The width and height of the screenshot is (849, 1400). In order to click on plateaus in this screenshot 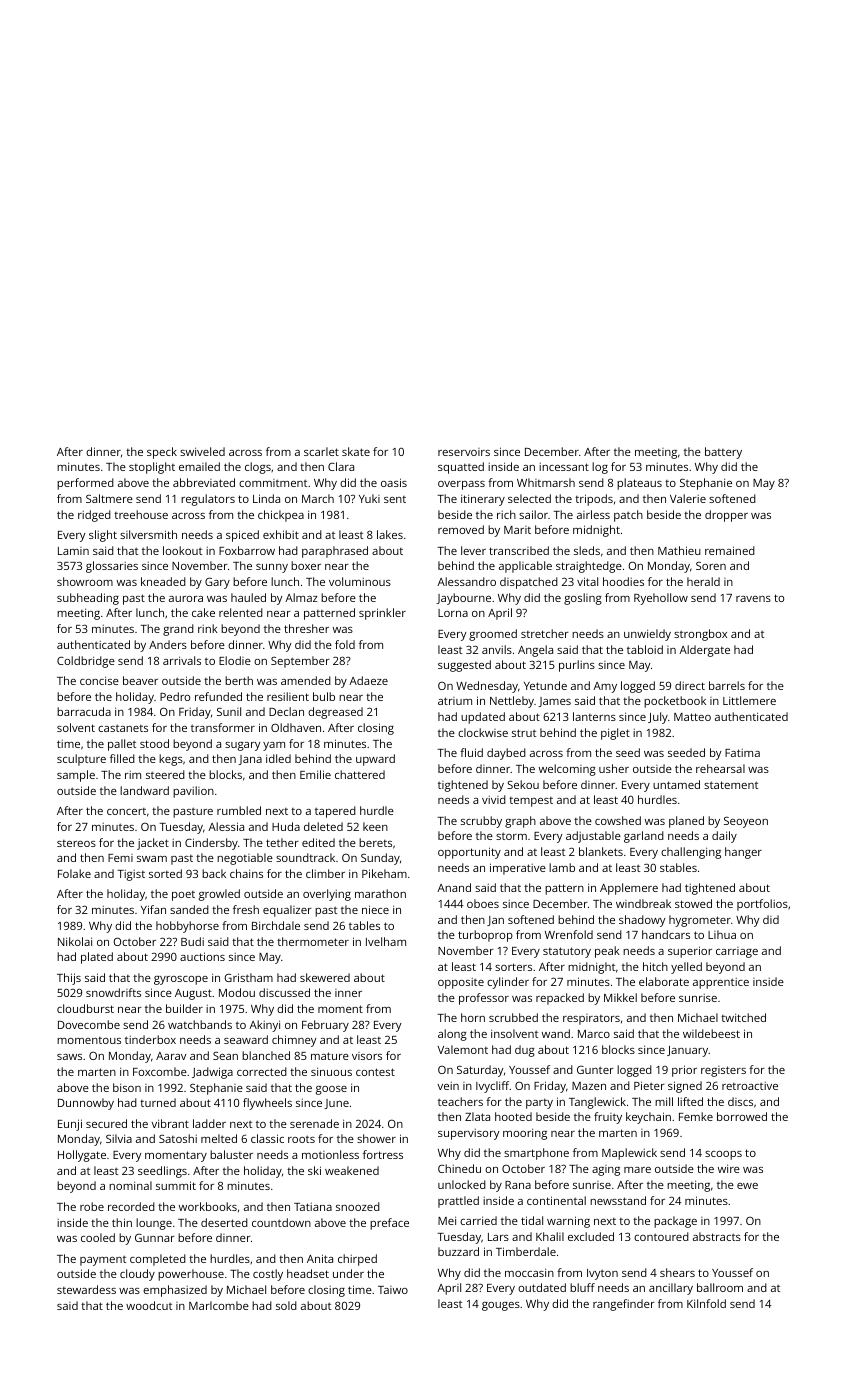, I will do `click(639, 484)`.
